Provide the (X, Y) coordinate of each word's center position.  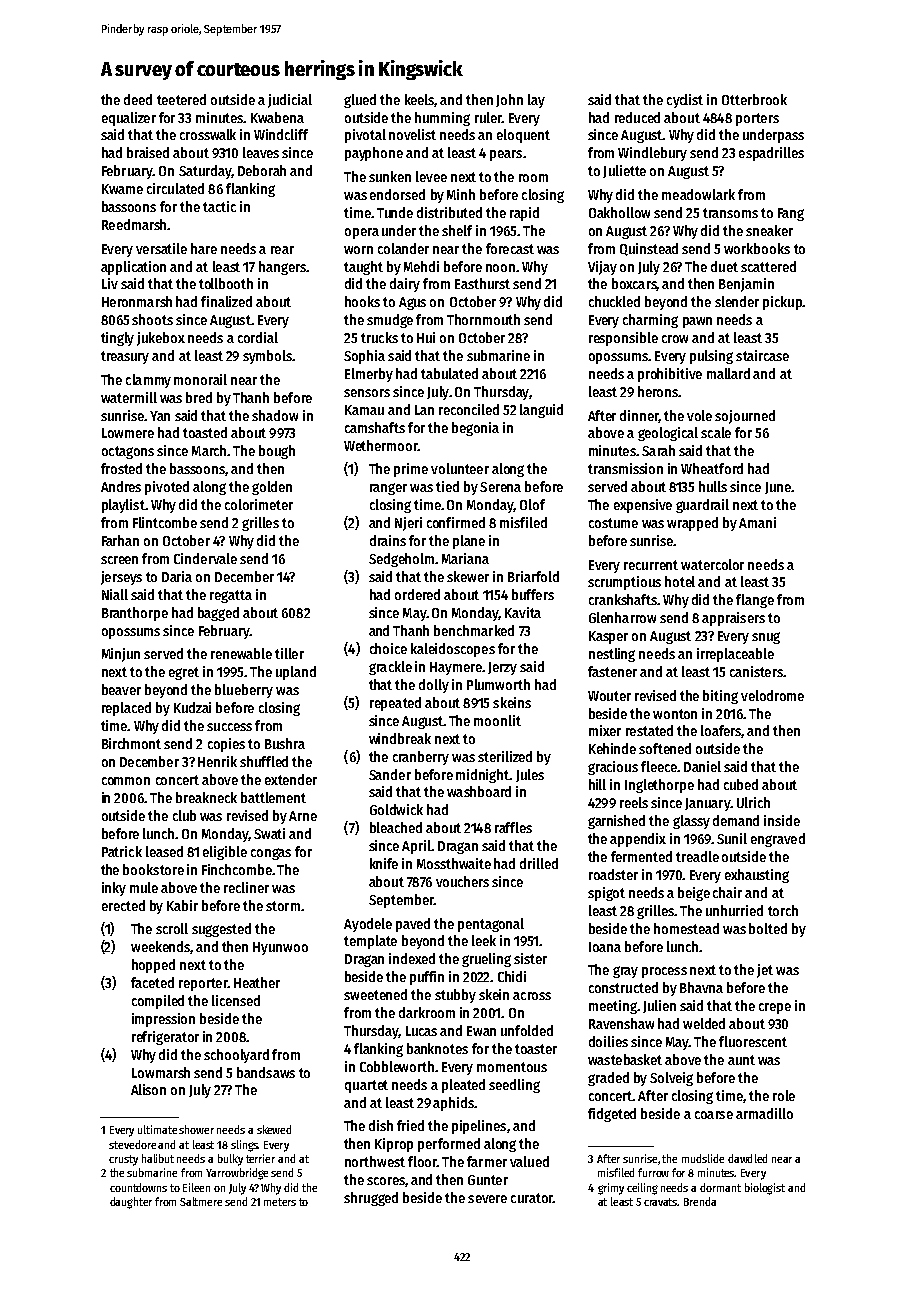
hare (204, 248)
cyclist (685, 101)
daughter (131, 1203)
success (229, 727)
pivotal (365, 136)
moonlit (497, 720)
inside (782, 820)
